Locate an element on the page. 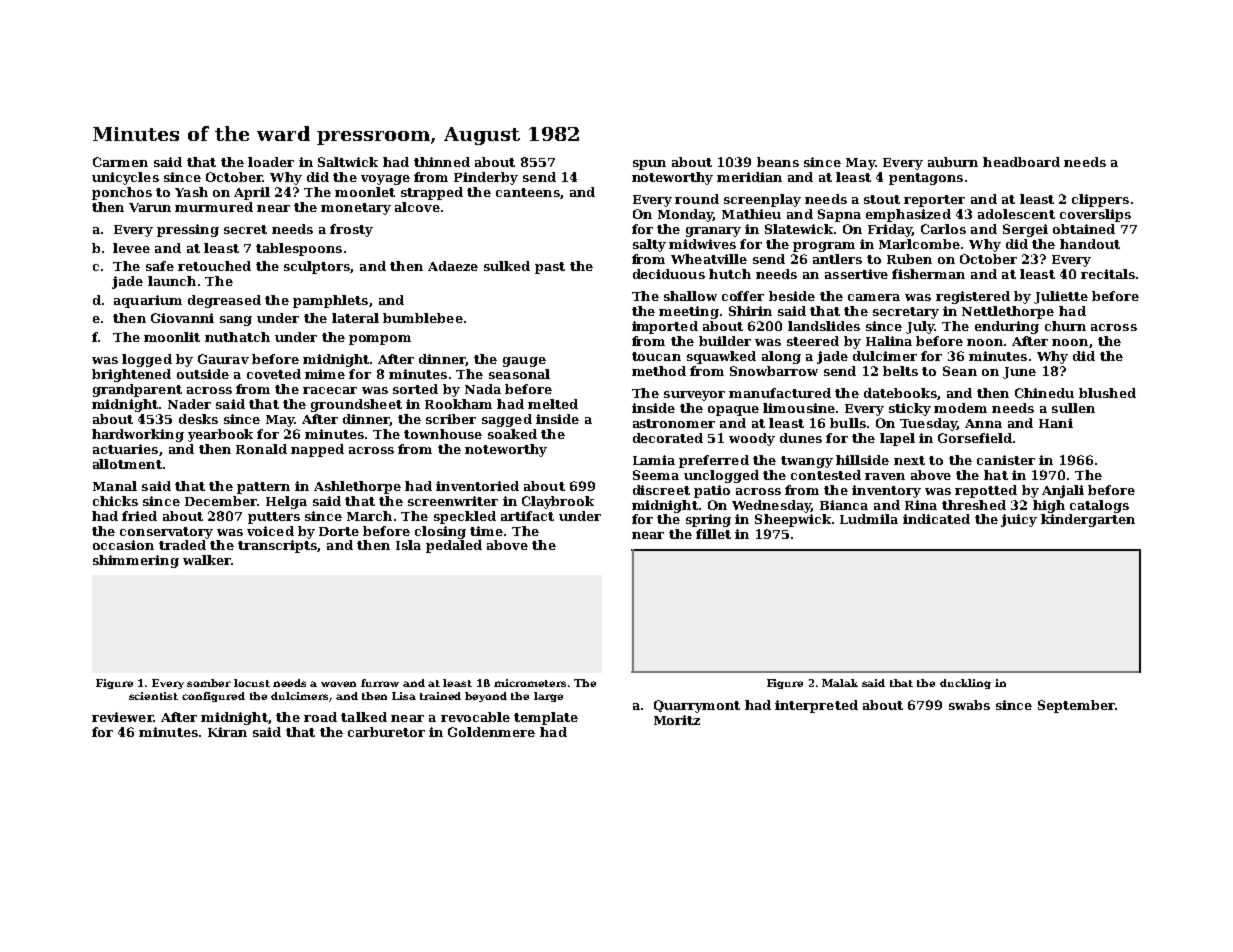 Image resolution: width=1233 pixels, height=952 pixels. indicated is located at coordinates (936, 519).
